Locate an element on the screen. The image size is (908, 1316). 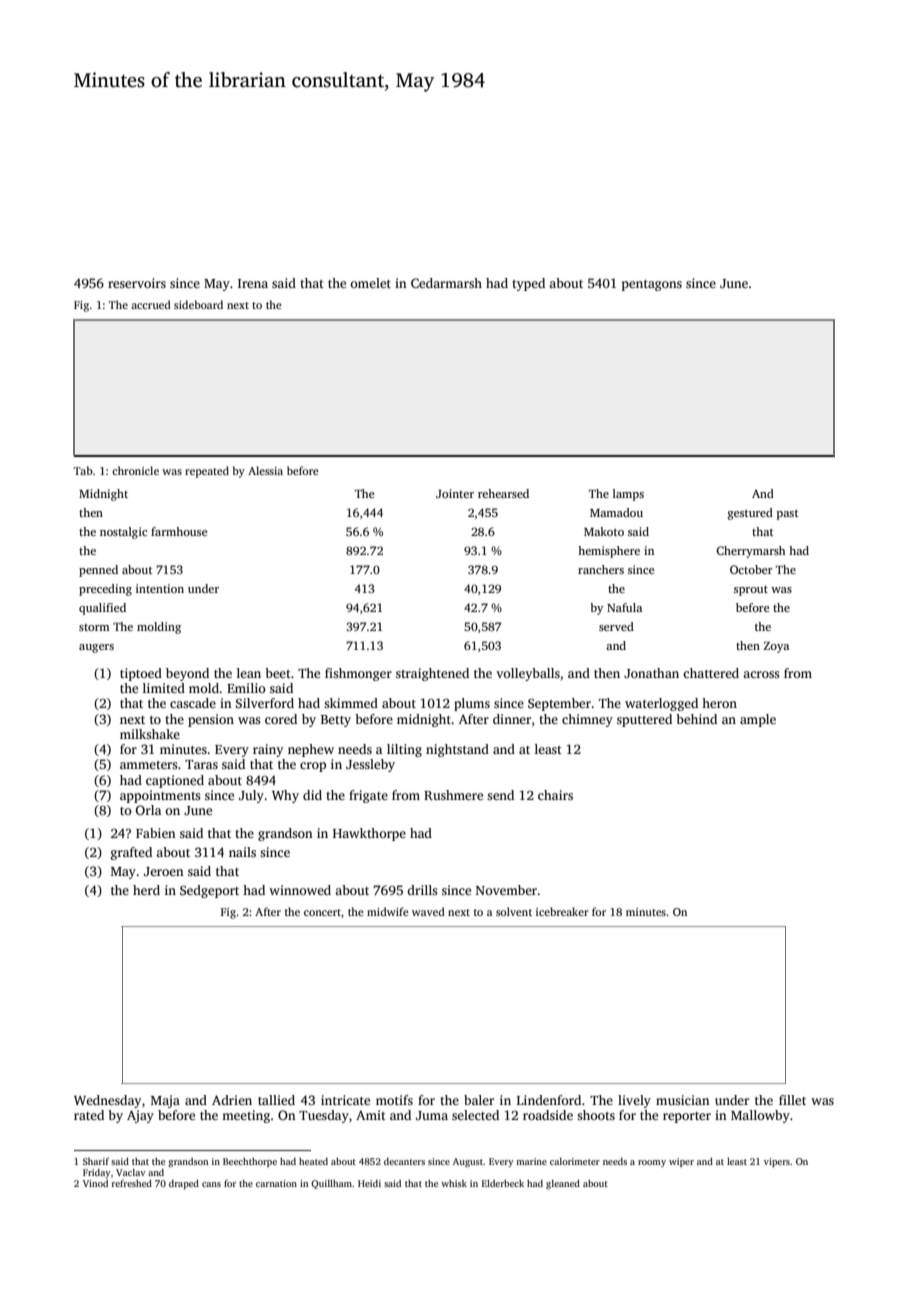
Silverford is located at coordinates (265, 703).
